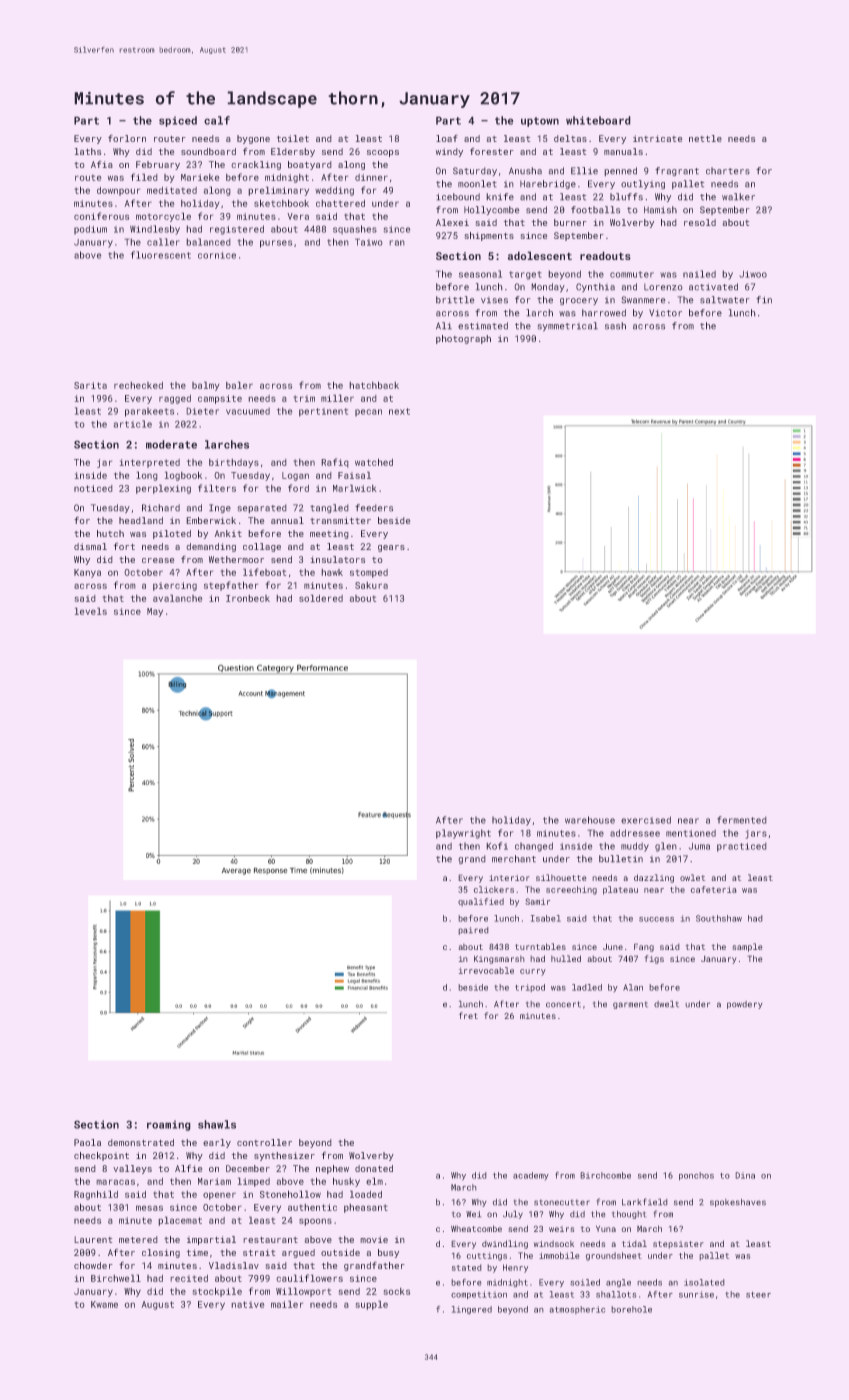  I want to click on fermented, so click(741, 820).
